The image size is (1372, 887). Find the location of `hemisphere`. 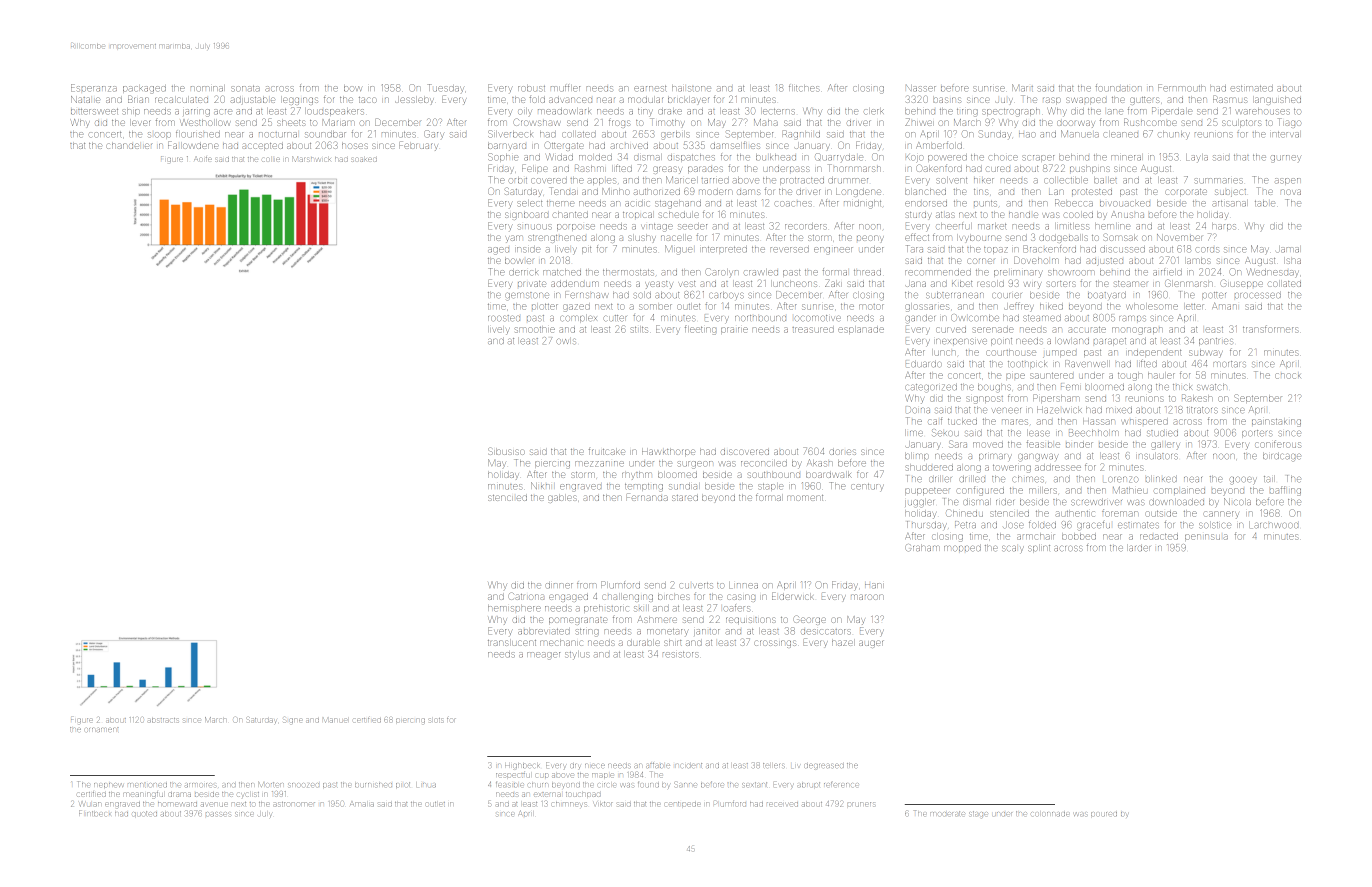

hemisphere is located at coordinates (514, 609).
